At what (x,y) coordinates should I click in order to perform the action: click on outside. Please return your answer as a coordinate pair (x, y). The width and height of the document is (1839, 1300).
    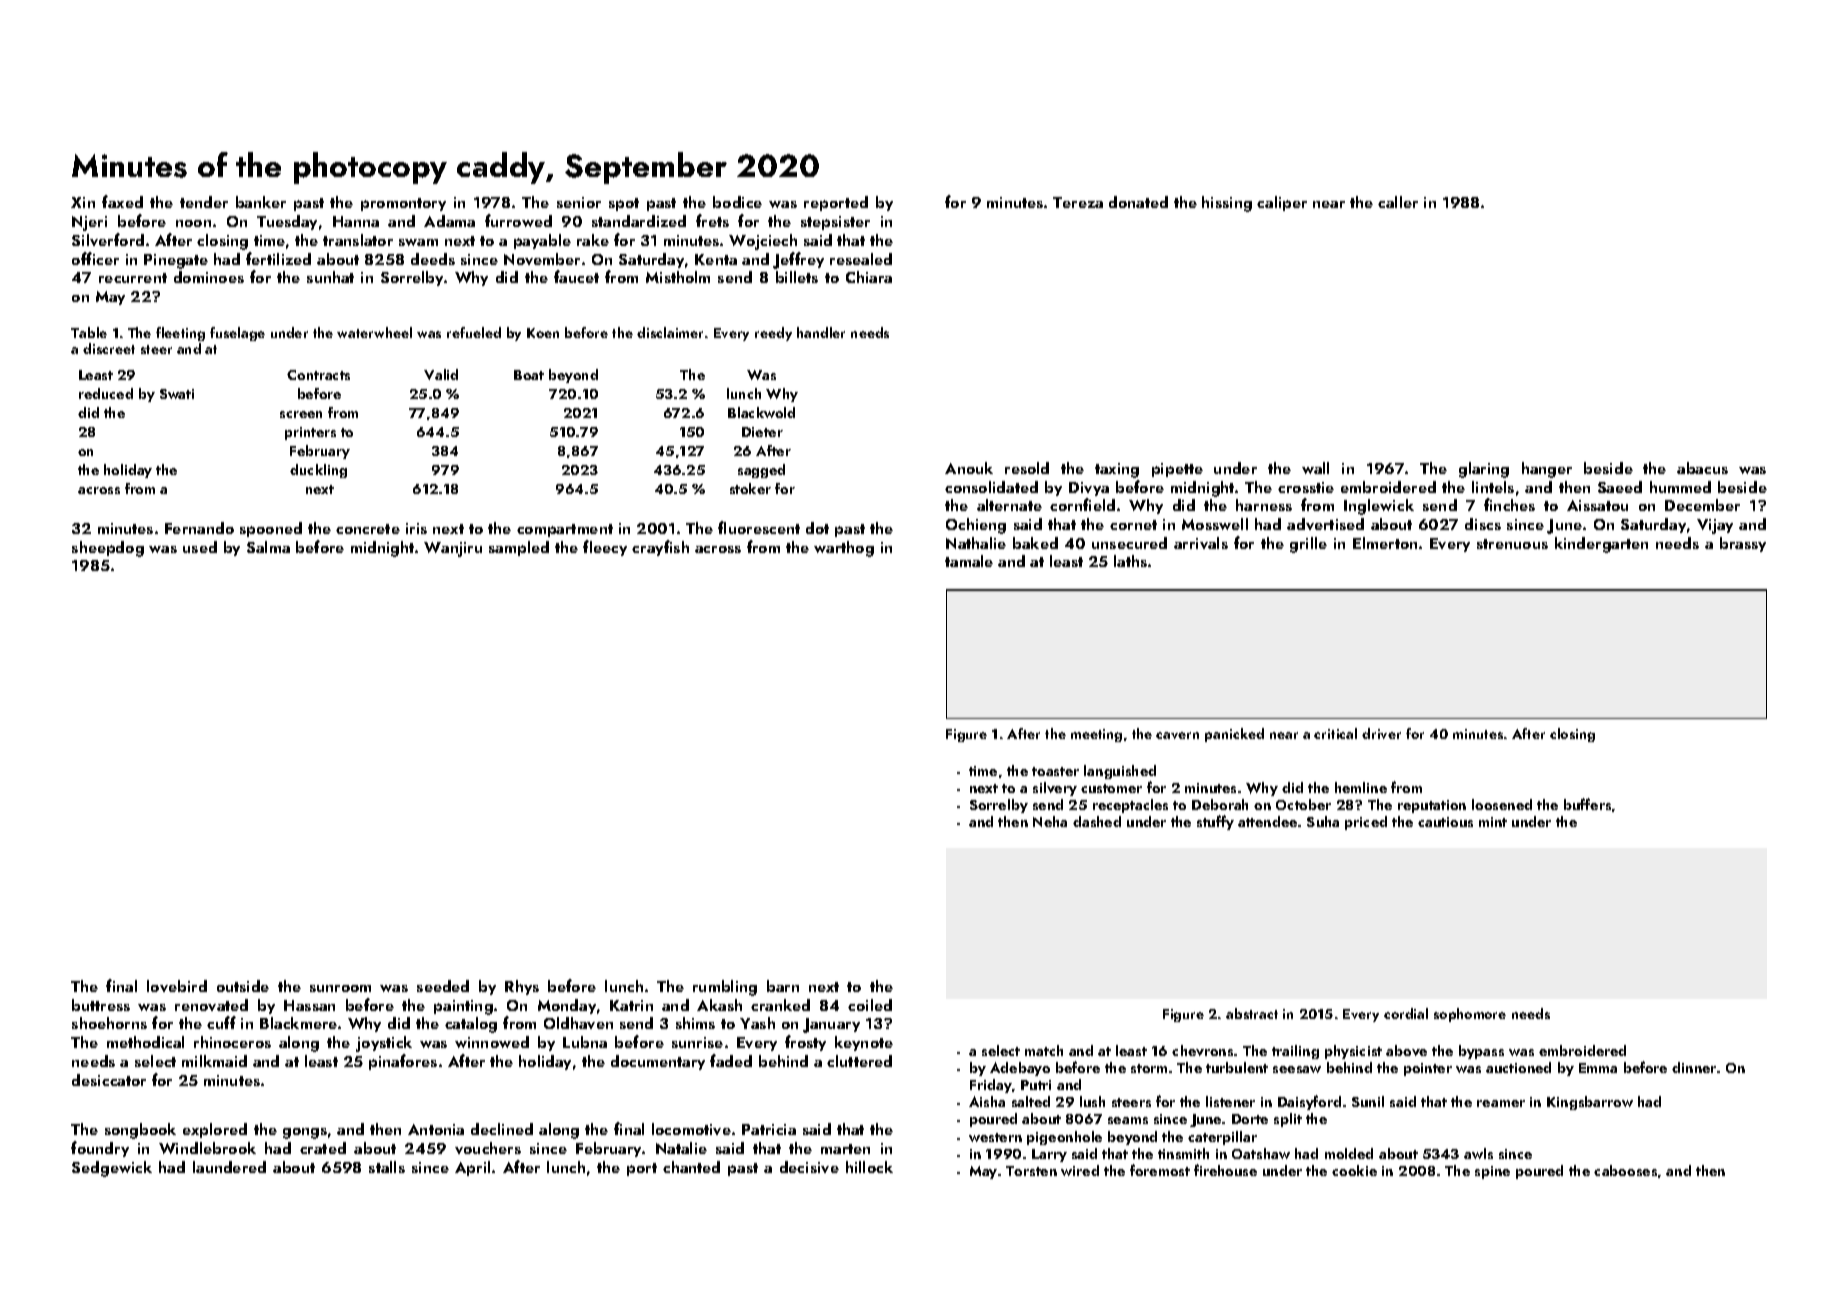
    Looking at the image, I should click on (243, 986).
